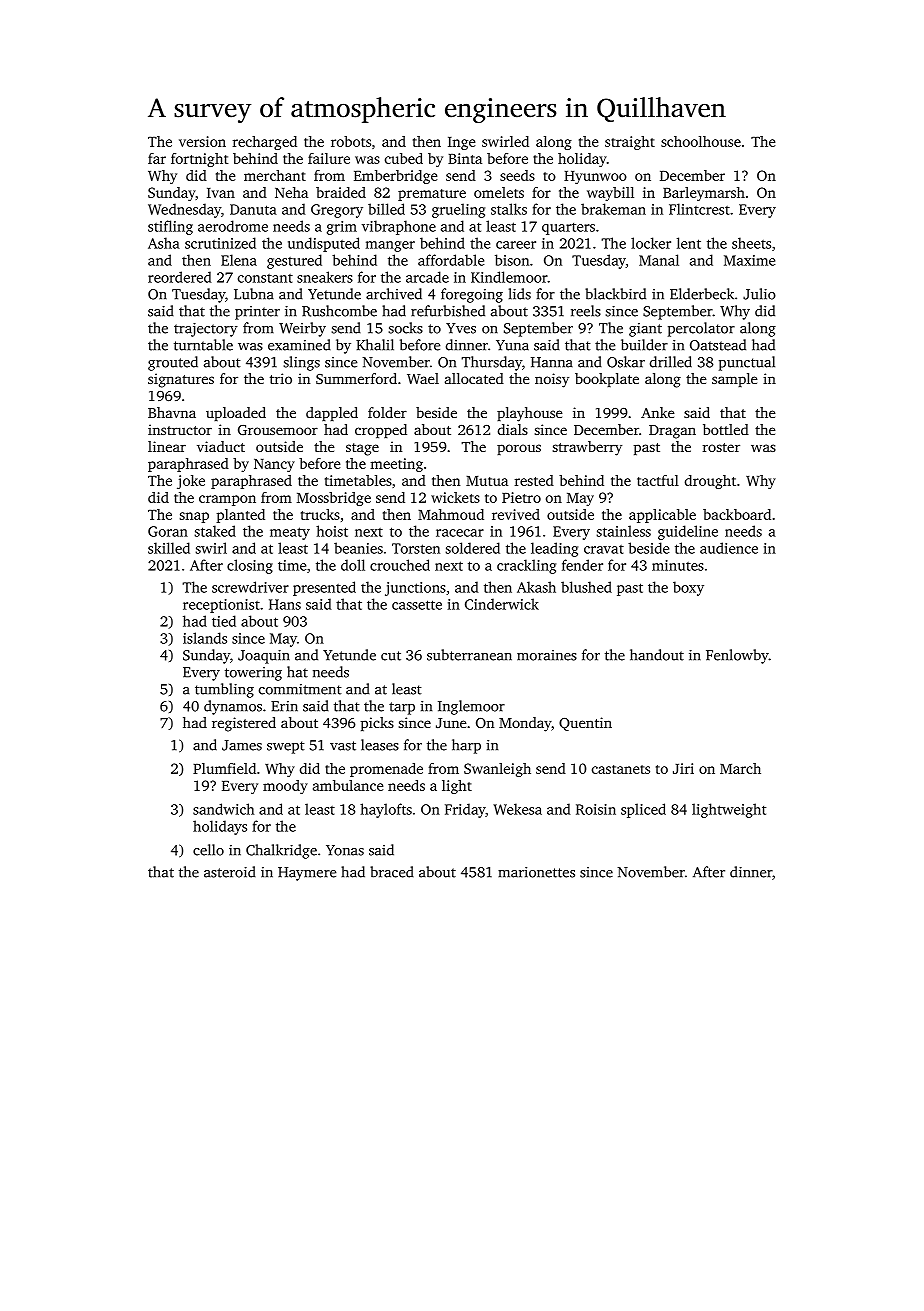 The width and height of the page is (924, 1311). I want to click on career, so click(516, 245).
